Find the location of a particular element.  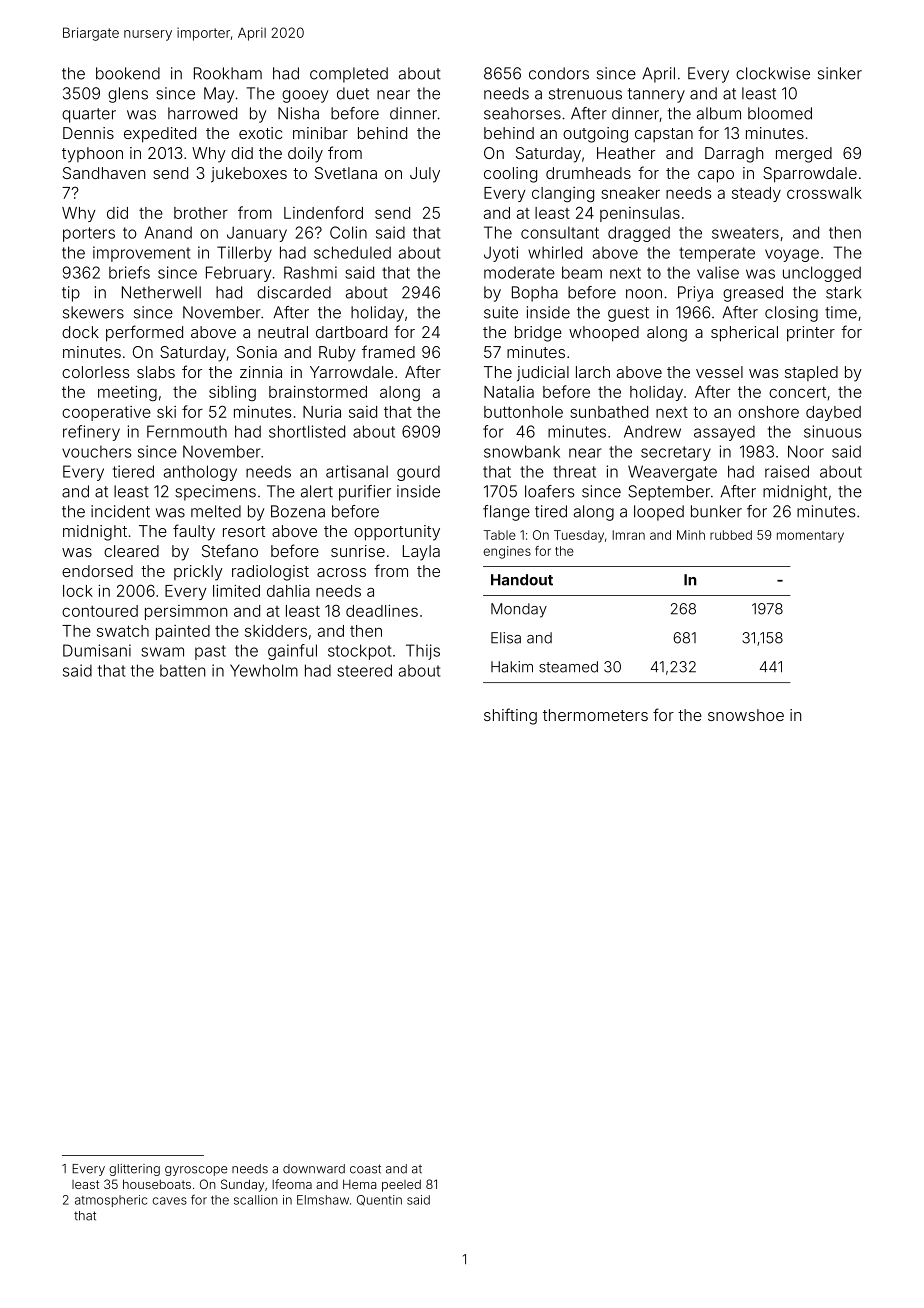

outgoing is located at coordinates (595, 135).
